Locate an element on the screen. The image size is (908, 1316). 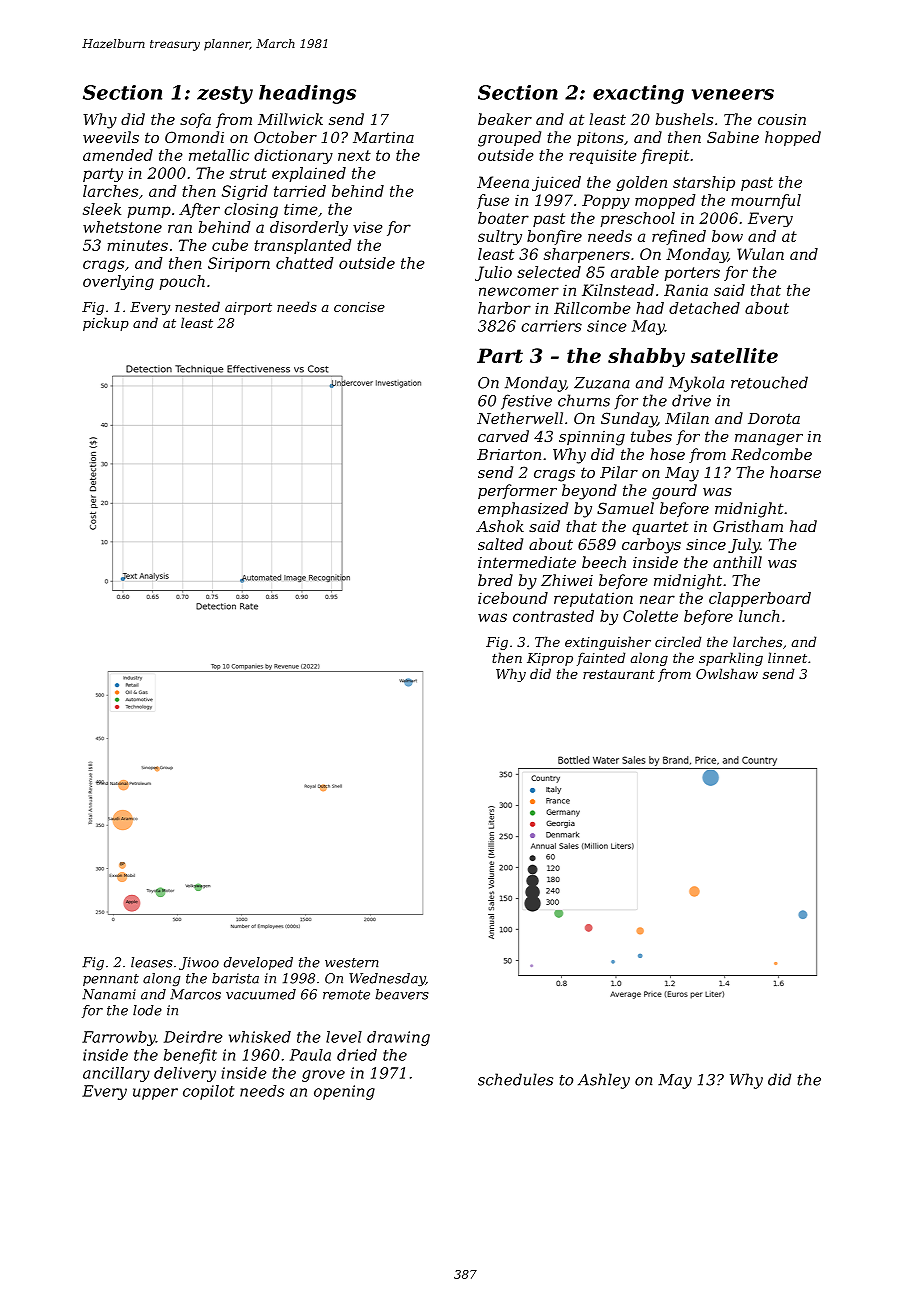
upper is located at coordinates (155, 1094).
